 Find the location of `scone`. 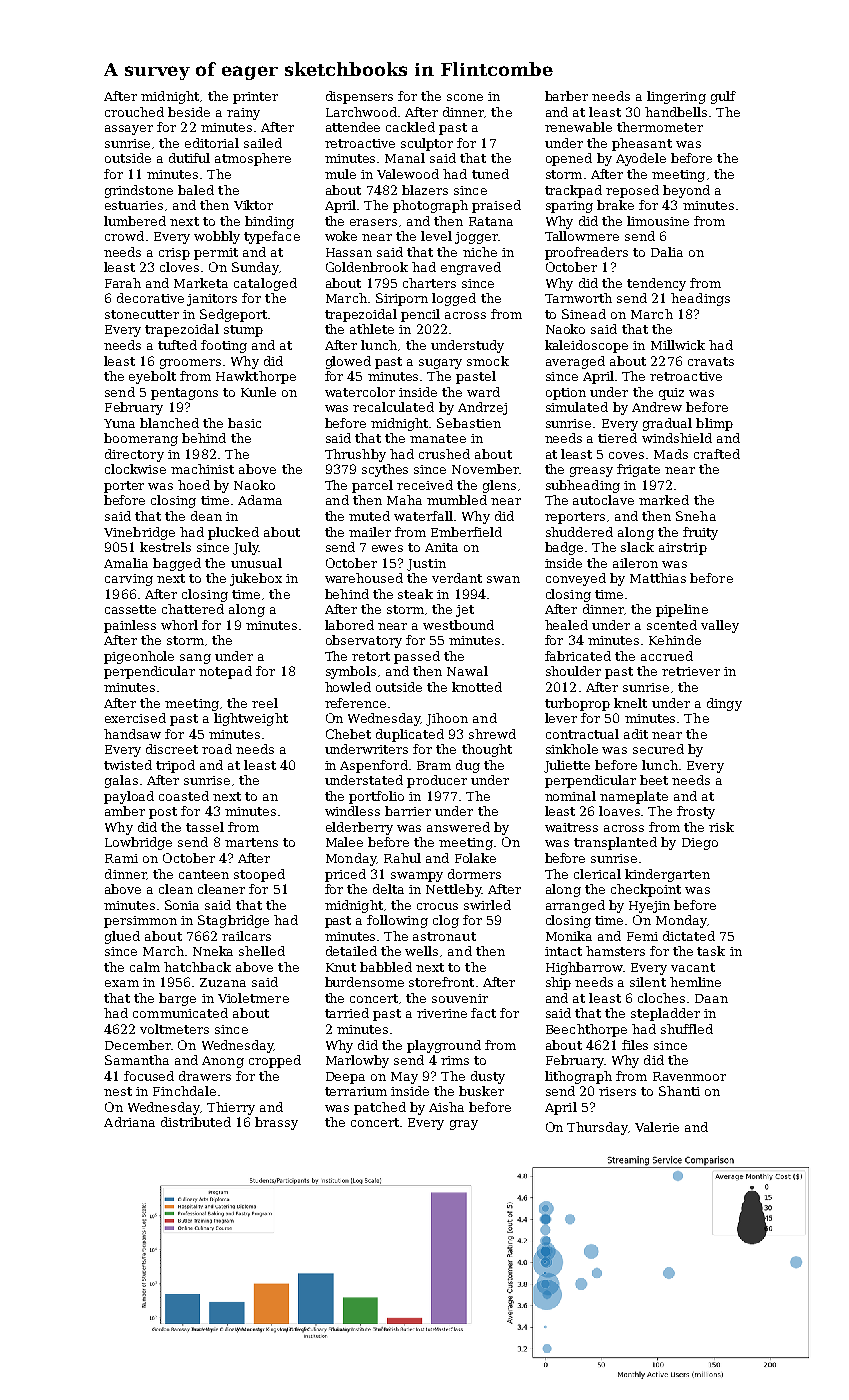

scone is located at coordinates (465, 97).
